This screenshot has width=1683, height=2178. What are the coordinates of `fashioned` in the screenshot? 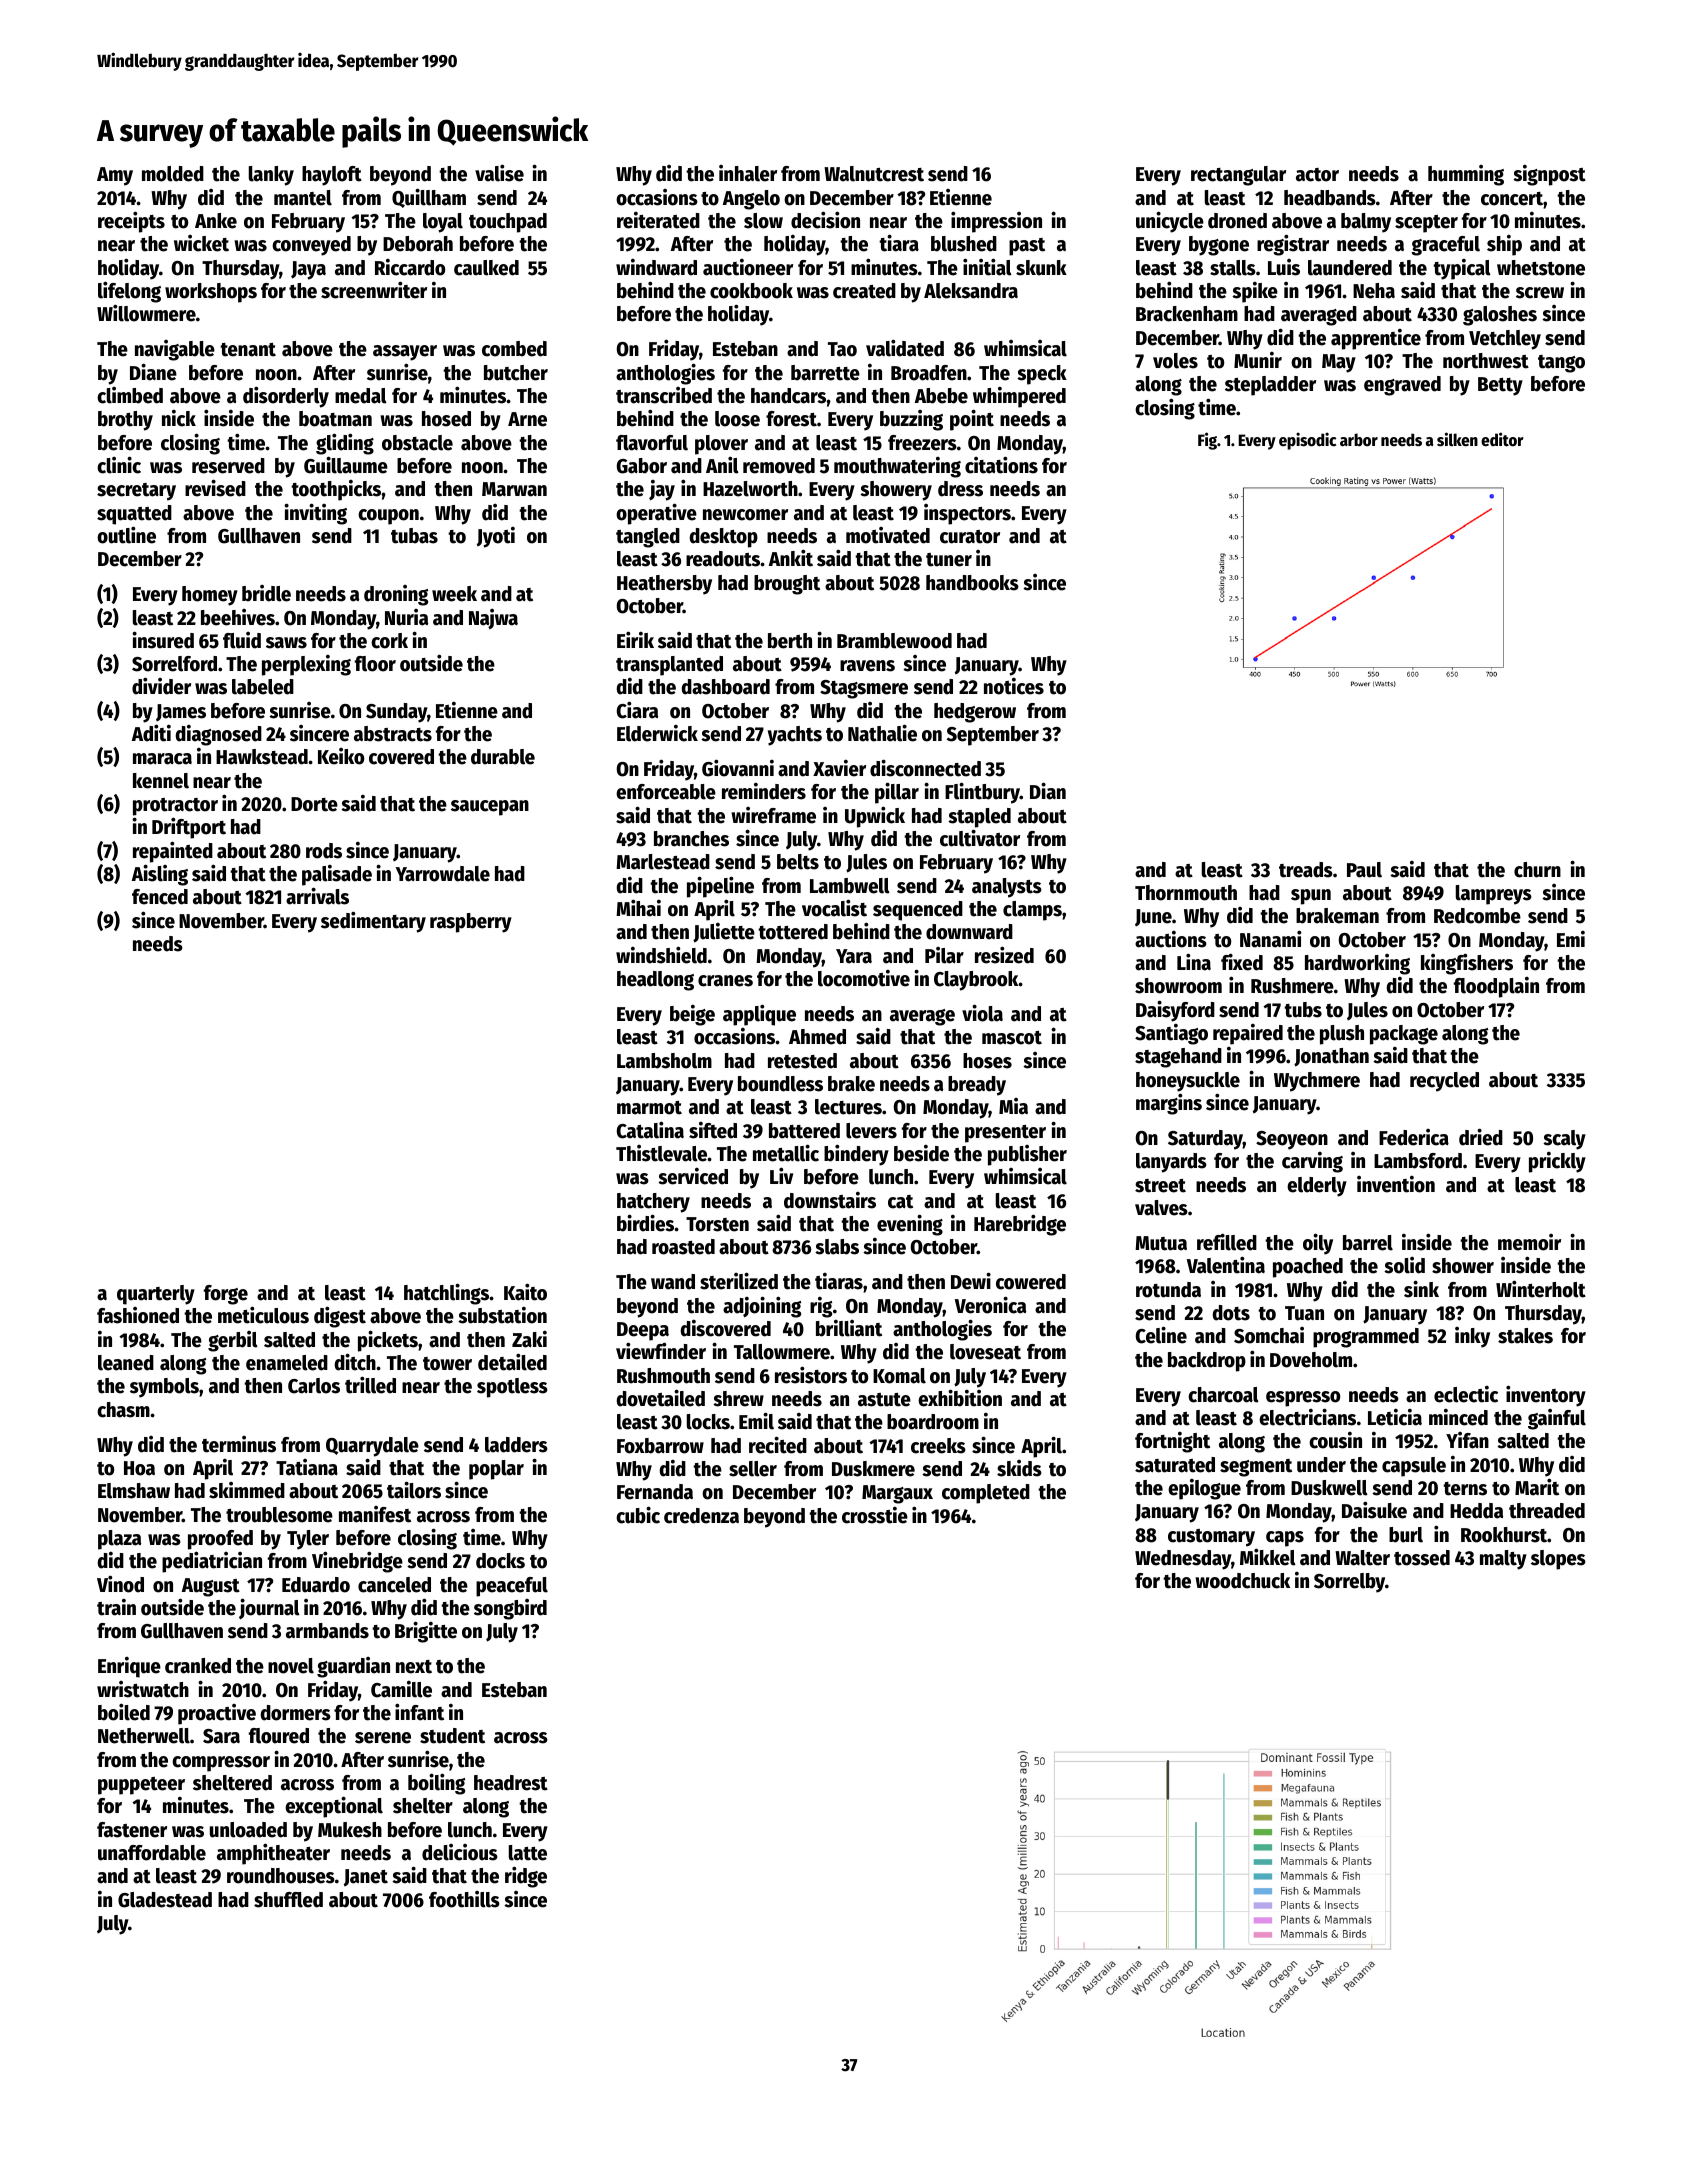 It's located at (138, 1315).
